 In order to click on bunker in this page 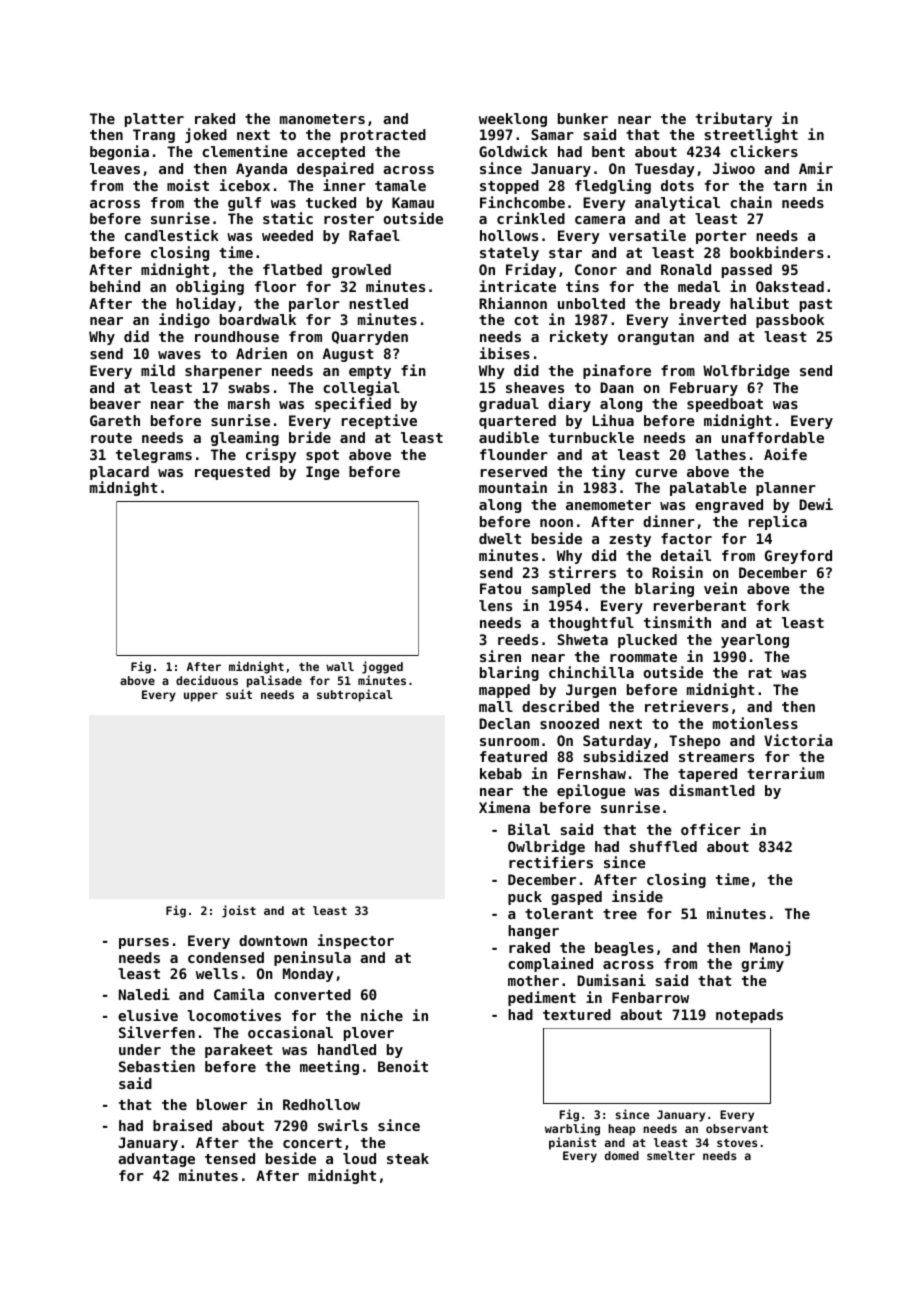, I will do `click(583, 118)`.
